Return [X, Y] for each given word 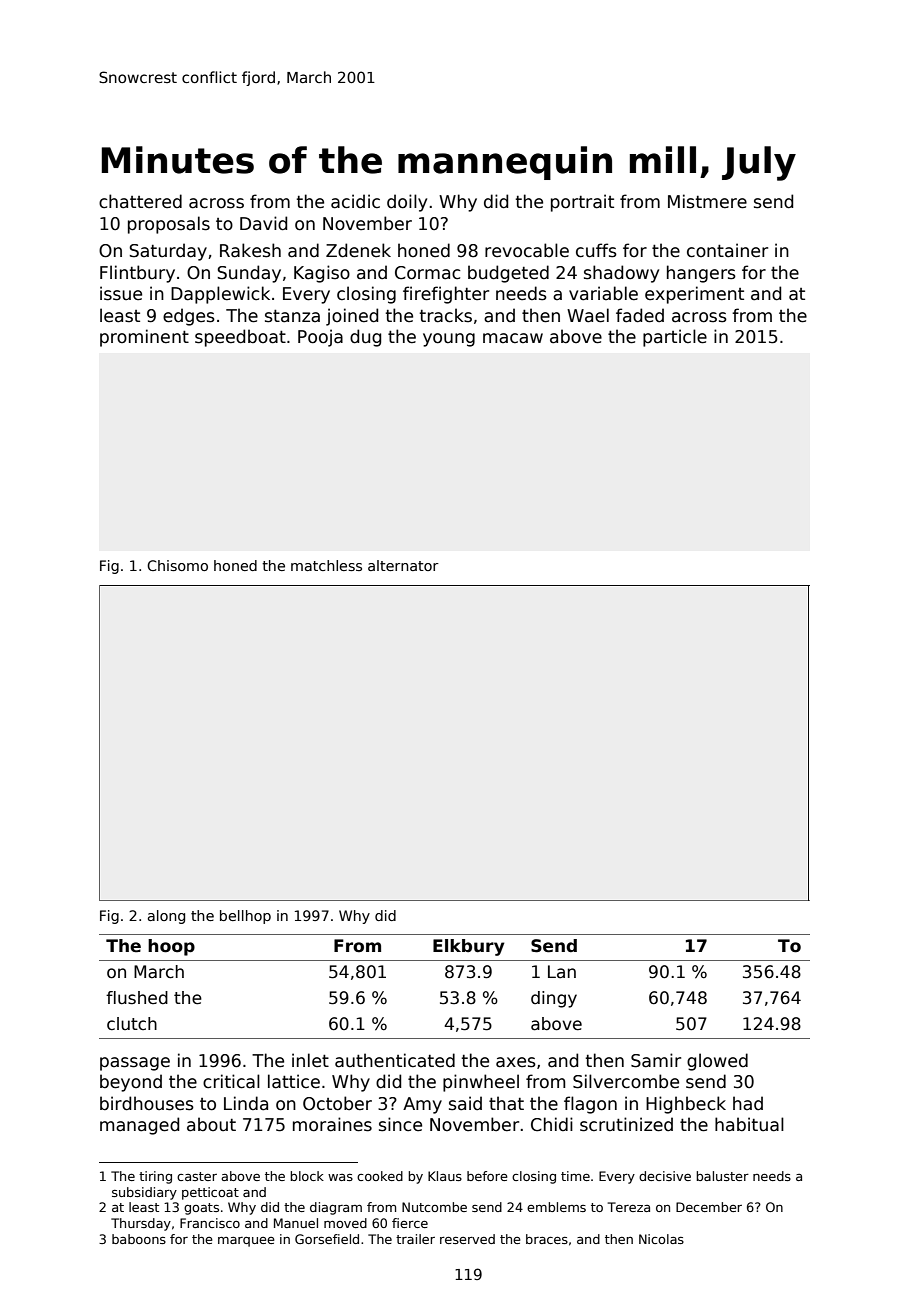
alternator [403, 565]
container [727, 250]
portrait [582, 203]
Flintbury [137, 274]
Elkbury [469, 947]
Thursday [141, 1224]
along [166, 917]
